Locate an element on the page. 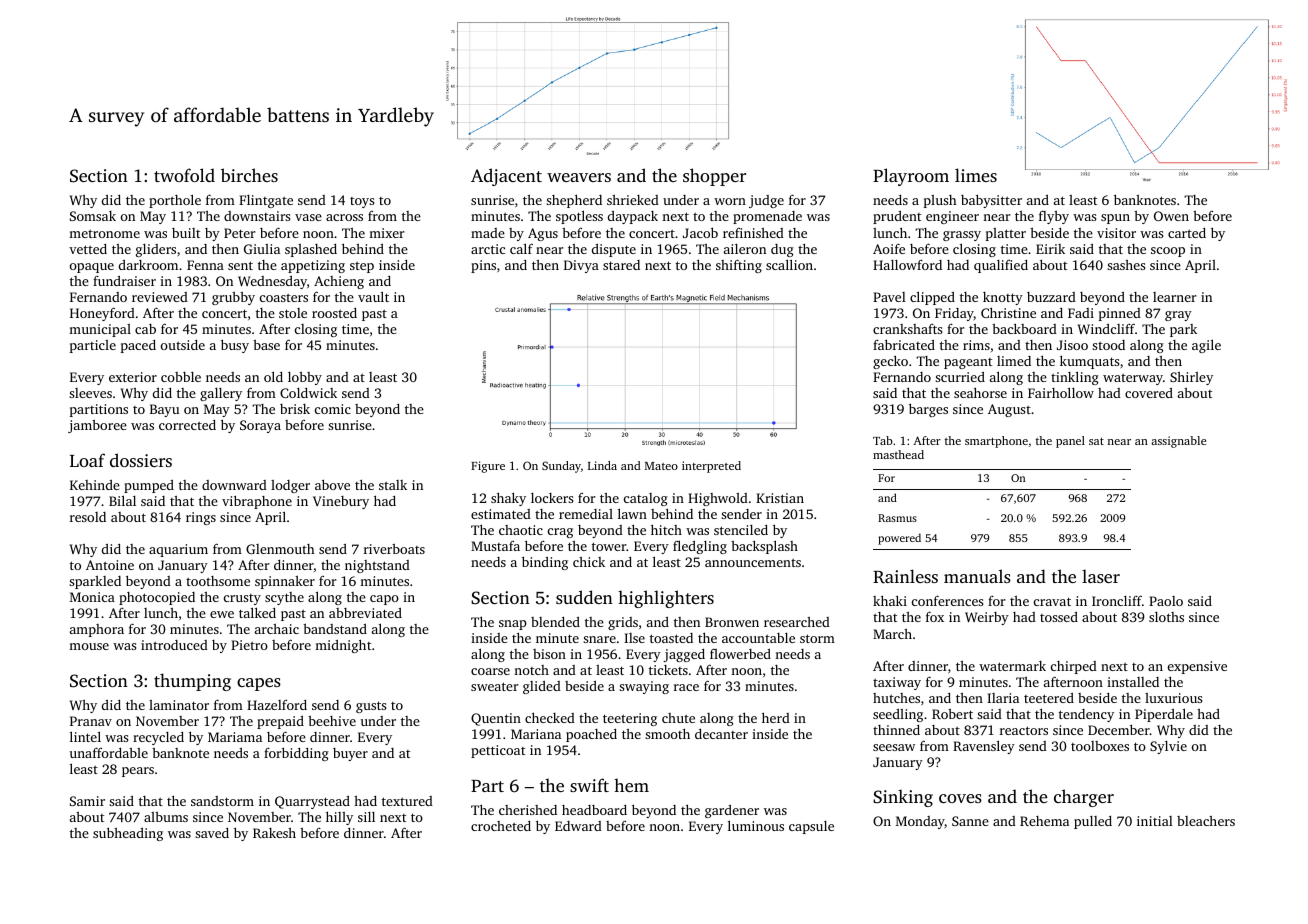 Image resolution: width=1308 pixels, height=924 pixels. roosted is located at coordinates (334, 313).
